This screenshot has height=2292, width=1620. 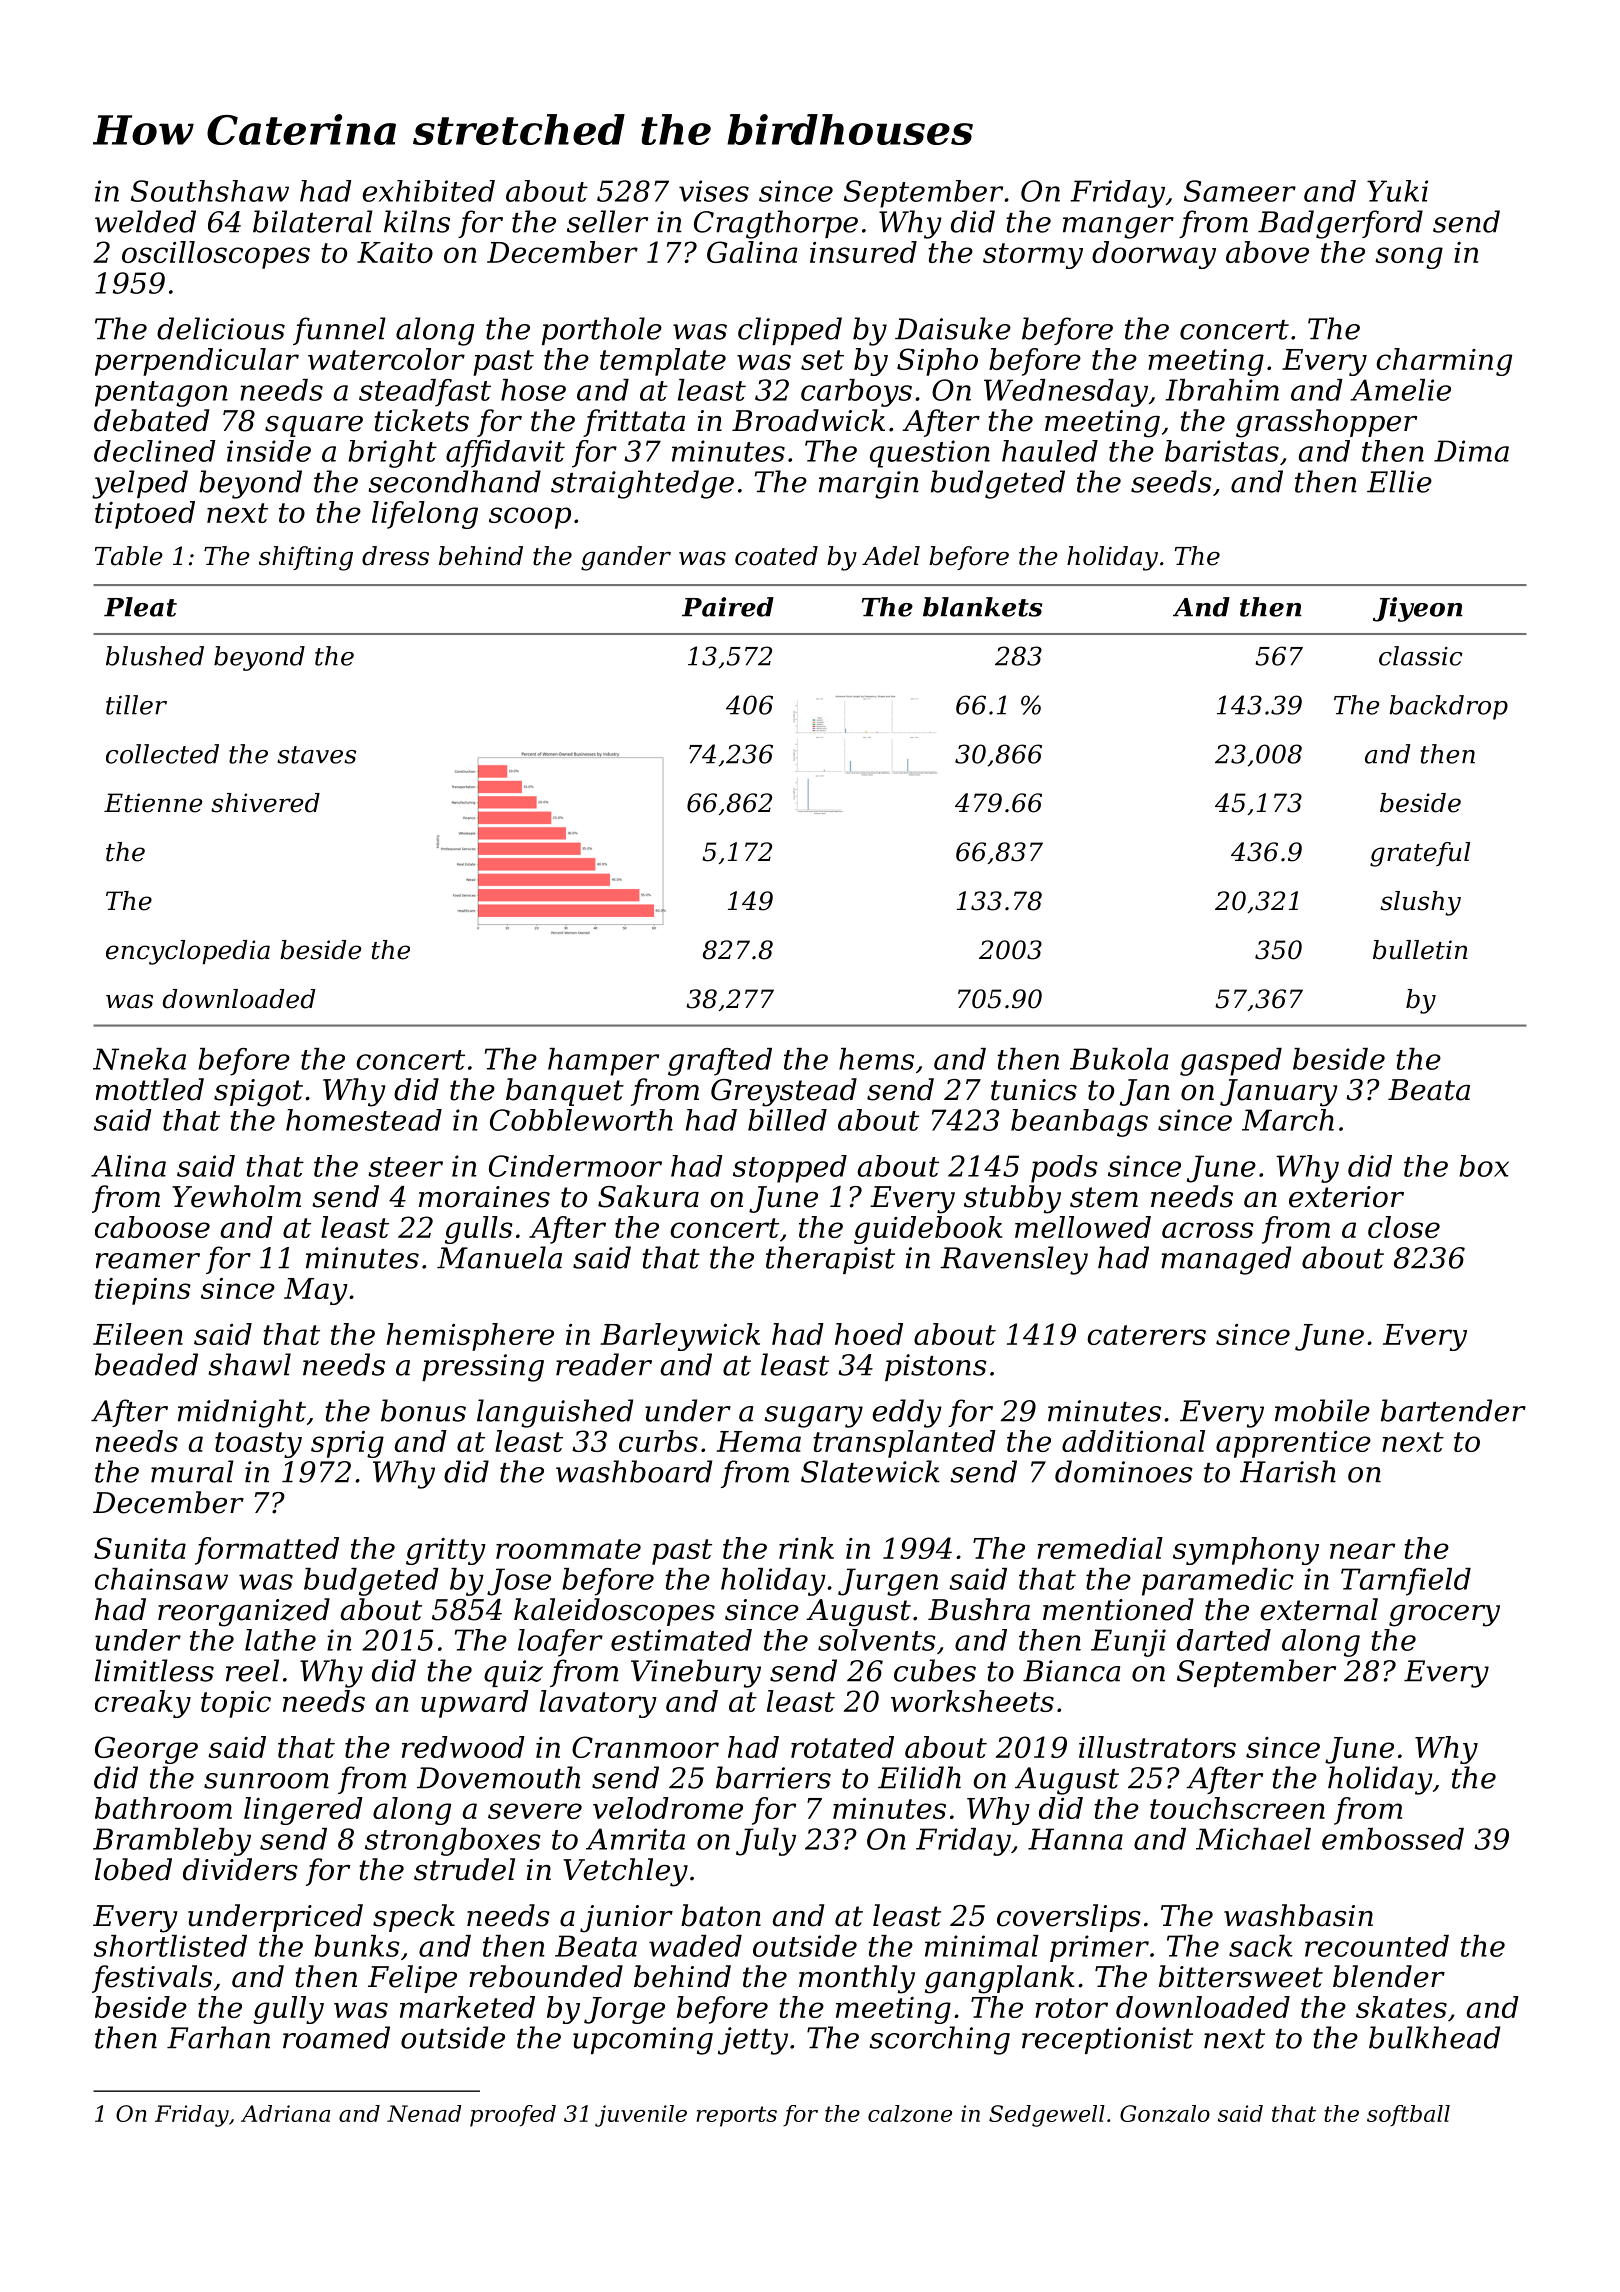 What do you see at coordinates (720, 1062) in the screenshot?
I see `grafted` at bounding box center [720, 1062].
